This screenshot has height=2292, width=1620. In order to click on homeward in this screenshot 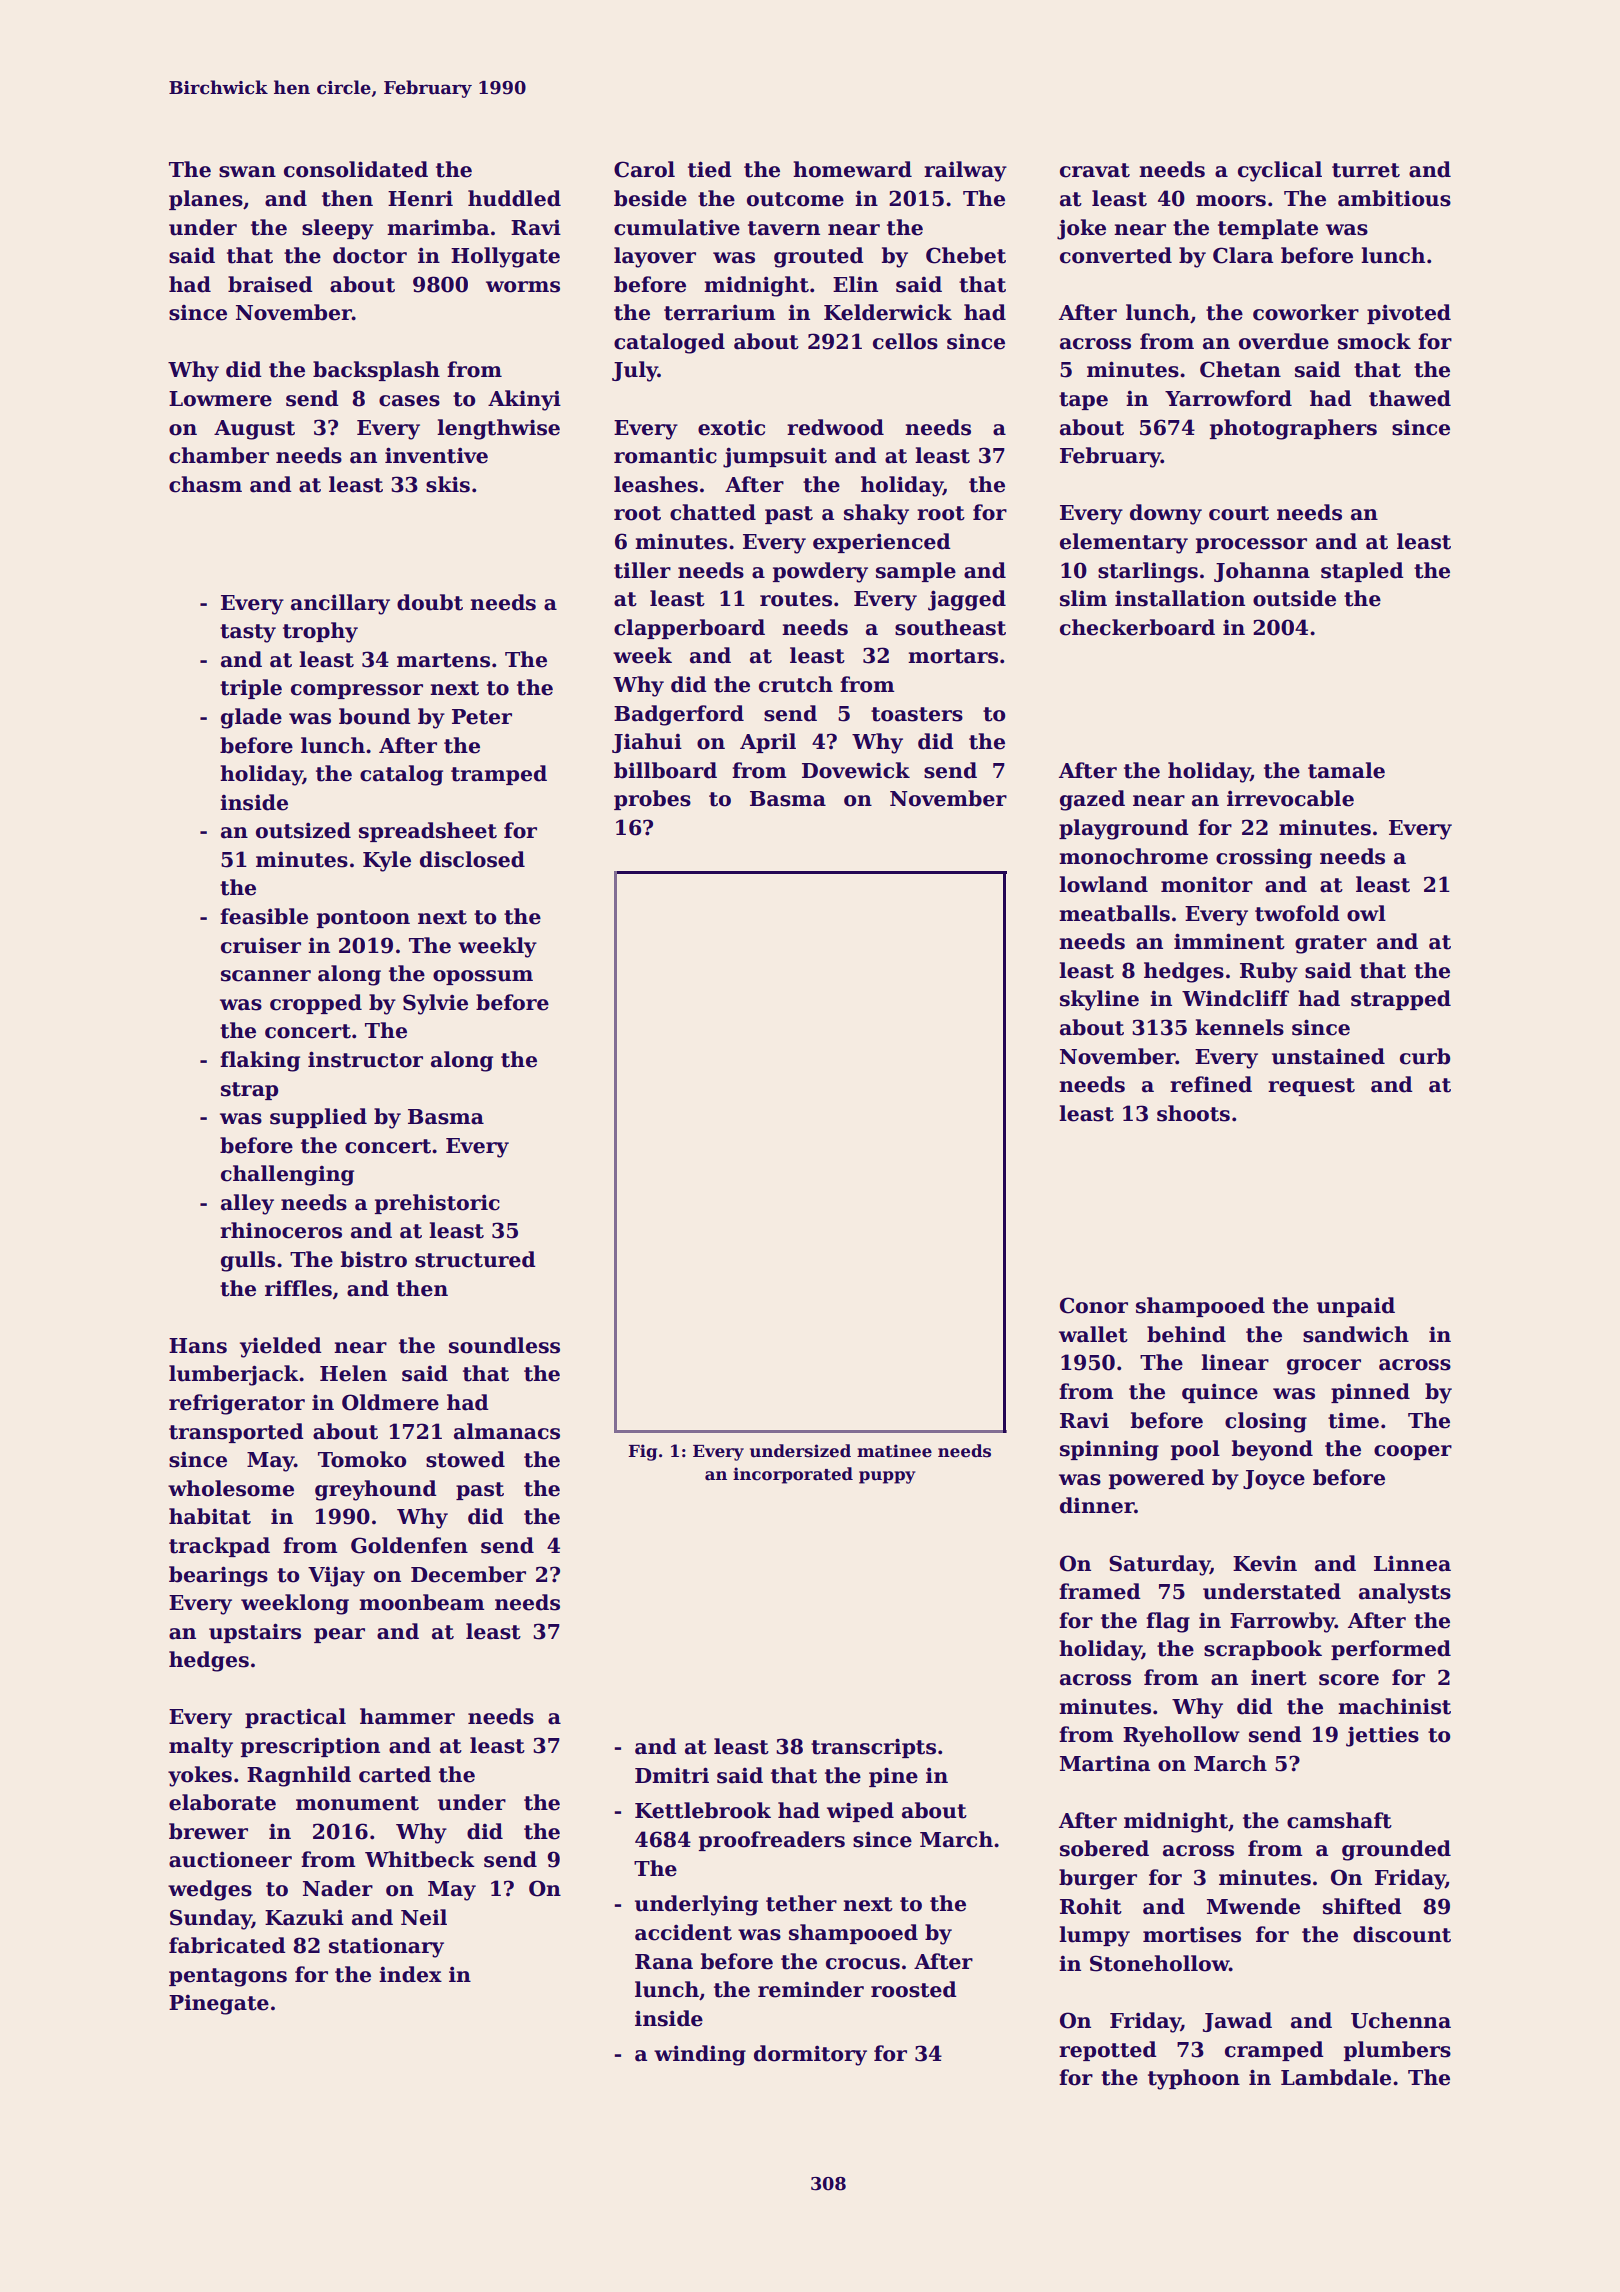, I will do `click(852, 169)`.
